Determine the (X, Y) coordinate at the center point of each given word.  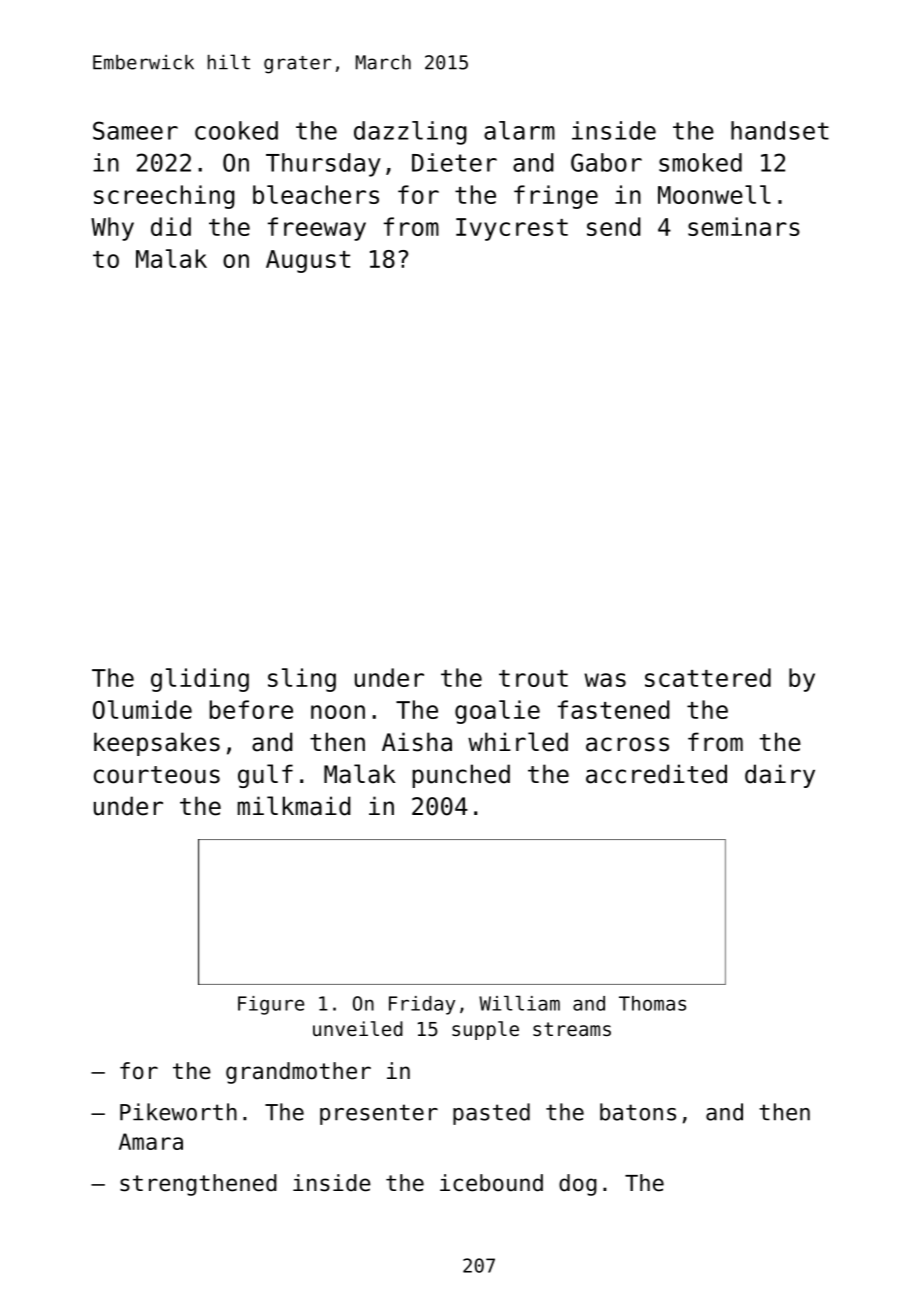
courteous (157, 775)
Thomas (652, 1003)
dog (578, 1185)
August (308, 261)
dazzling (410, 133)
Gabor (606, 162)
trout (533, 678)
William (519, 1003)
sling (302, 680)
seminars (744, 226)
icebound (491, 1183)
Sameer (135, 130)
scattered (708, 677)
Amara (151, 1141)
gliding (200, 680)
